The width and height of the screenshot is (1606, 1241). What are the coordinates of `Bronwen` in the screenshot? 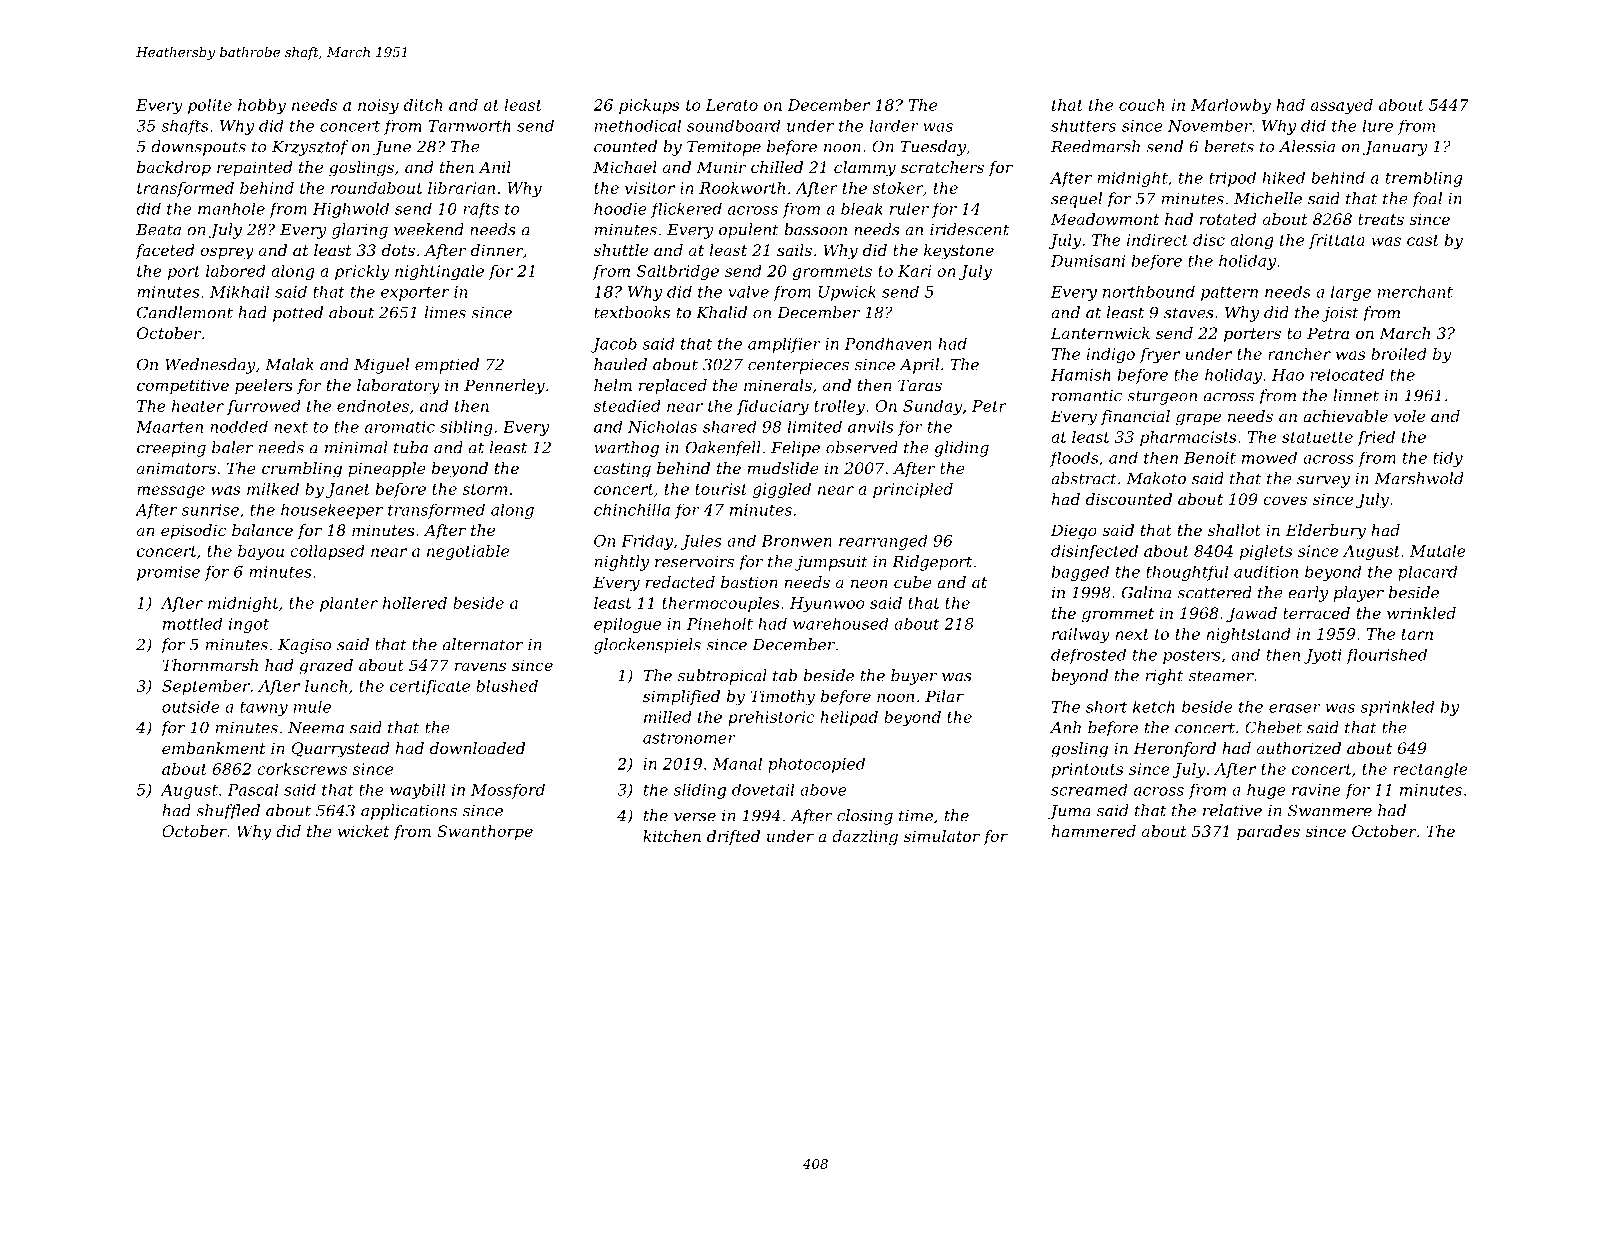 It's located at (796, 541).
